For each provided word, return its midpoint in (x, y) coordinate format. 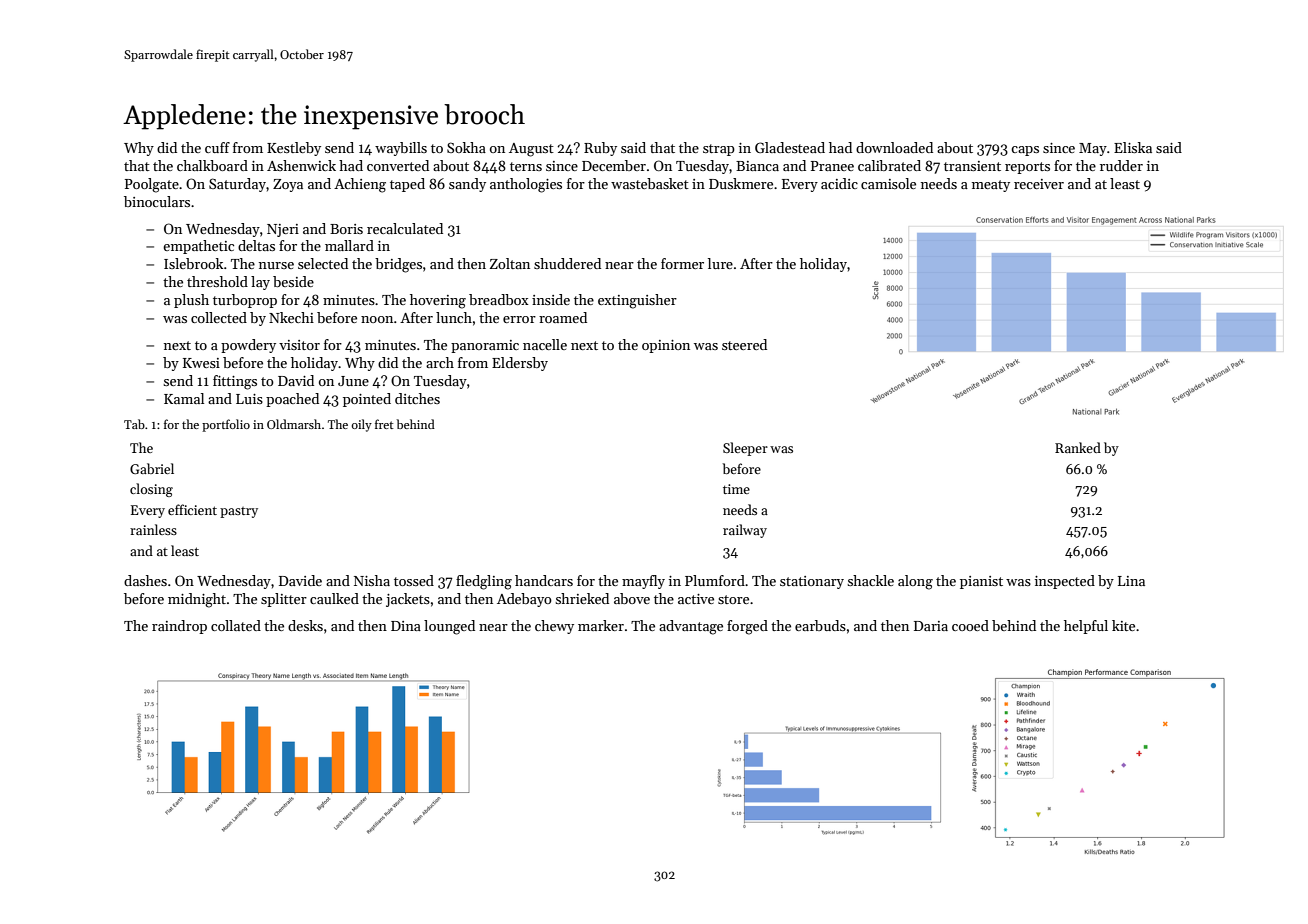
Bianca (757, 166)
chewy (554, 627)
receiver (1039, 184)
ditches (417, 398)
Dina (406, 626)
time (736, 489)
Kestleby (294, 149)
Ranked (1078, 447)
